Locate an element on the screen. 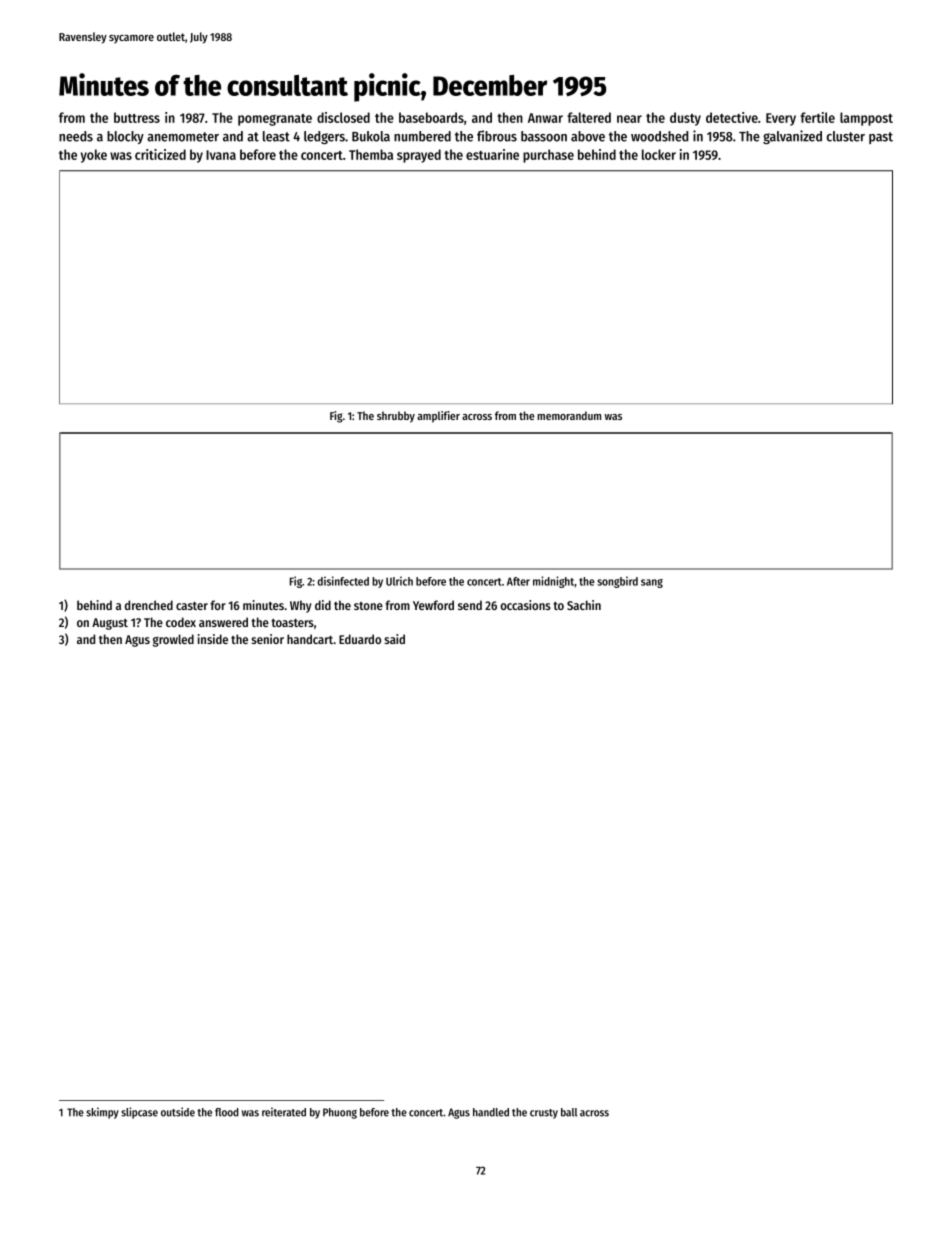  past is located at coordinates (881, 138).
